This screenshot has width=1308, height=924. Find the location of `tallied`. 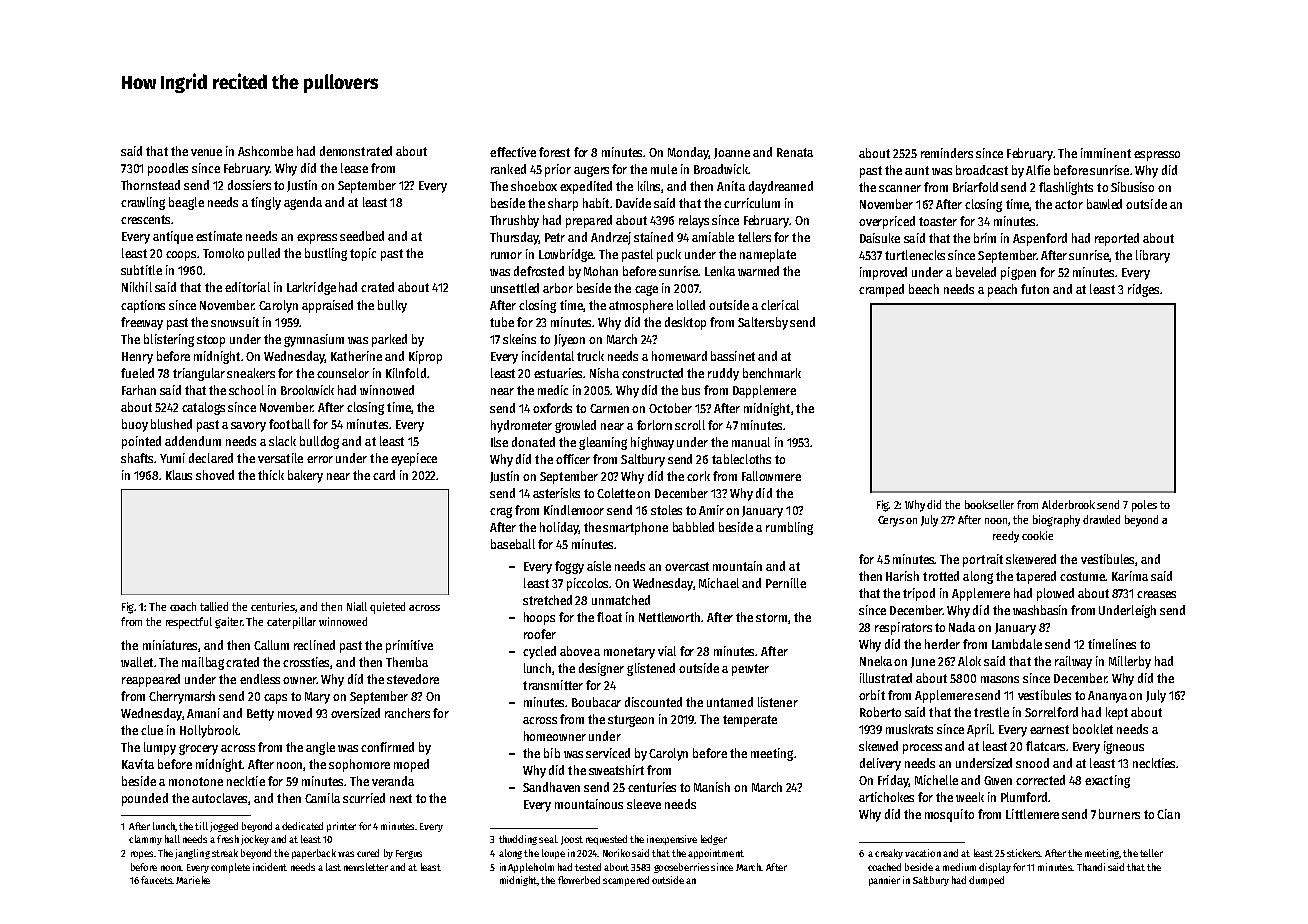

tallied is located at coordinates (214, 606).
